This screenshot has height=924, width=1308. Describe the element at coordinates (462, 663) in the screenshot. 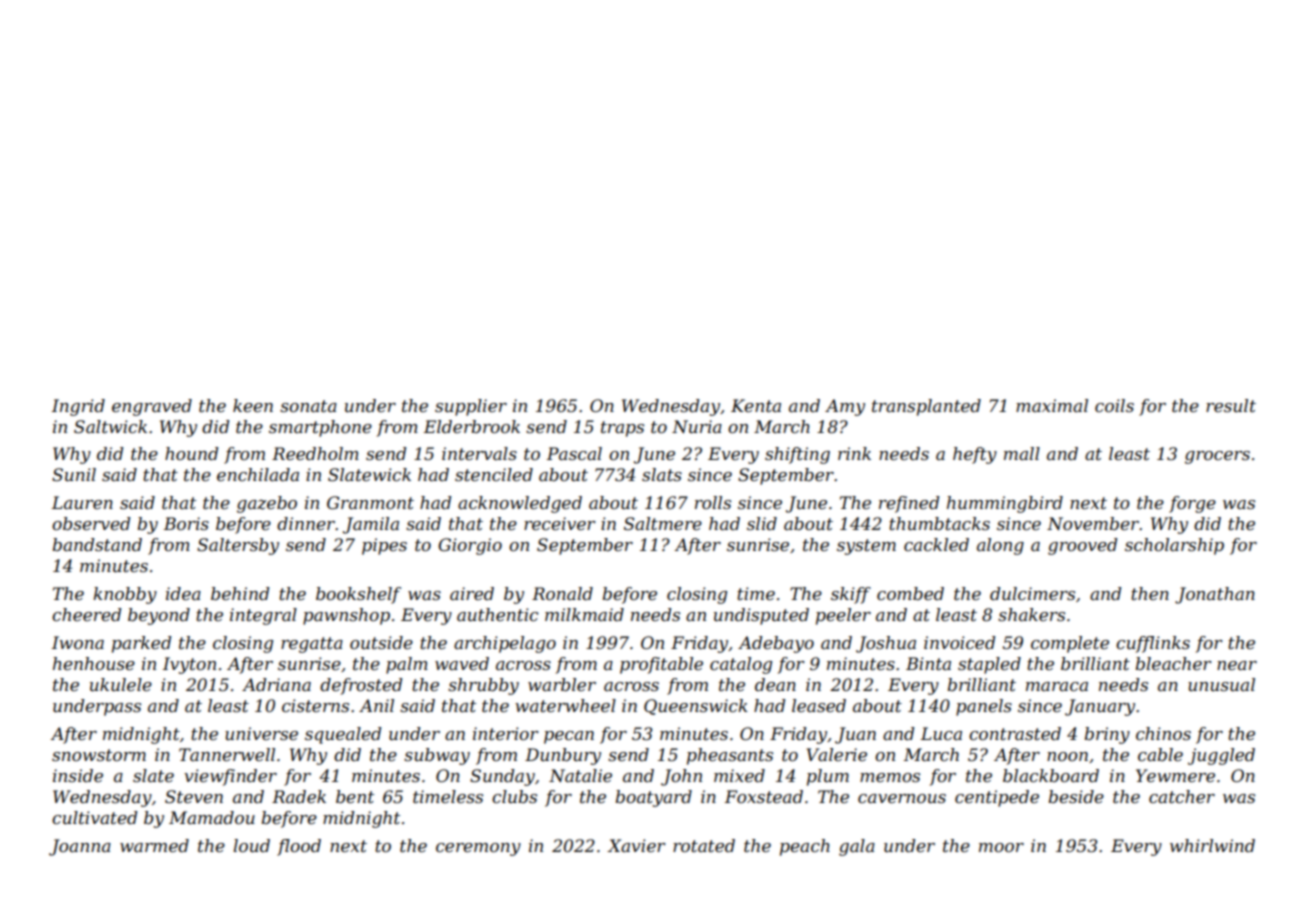

I see `waved` at that location.
